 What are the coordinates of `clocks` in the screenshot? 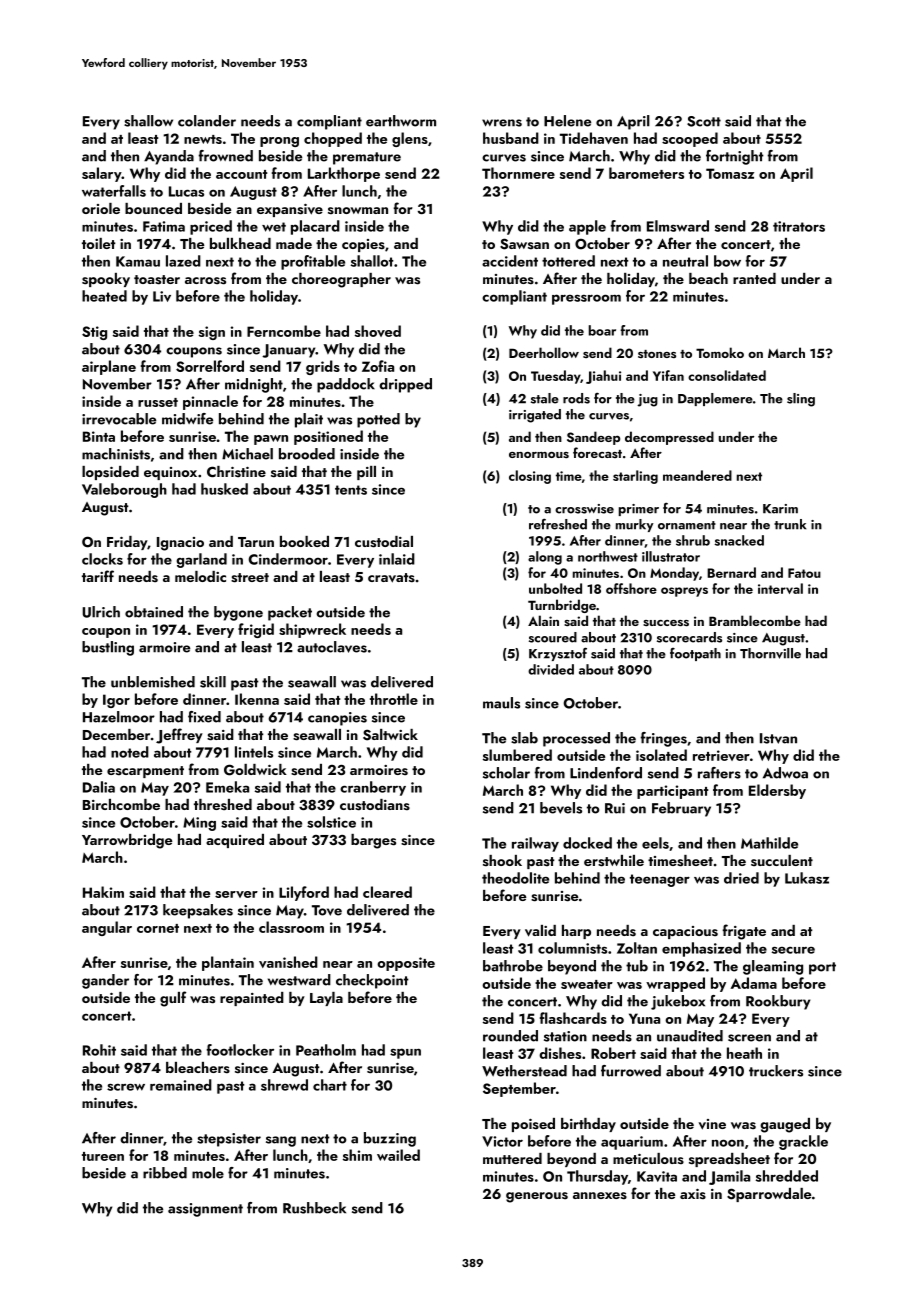 It's located at (102, 559).
